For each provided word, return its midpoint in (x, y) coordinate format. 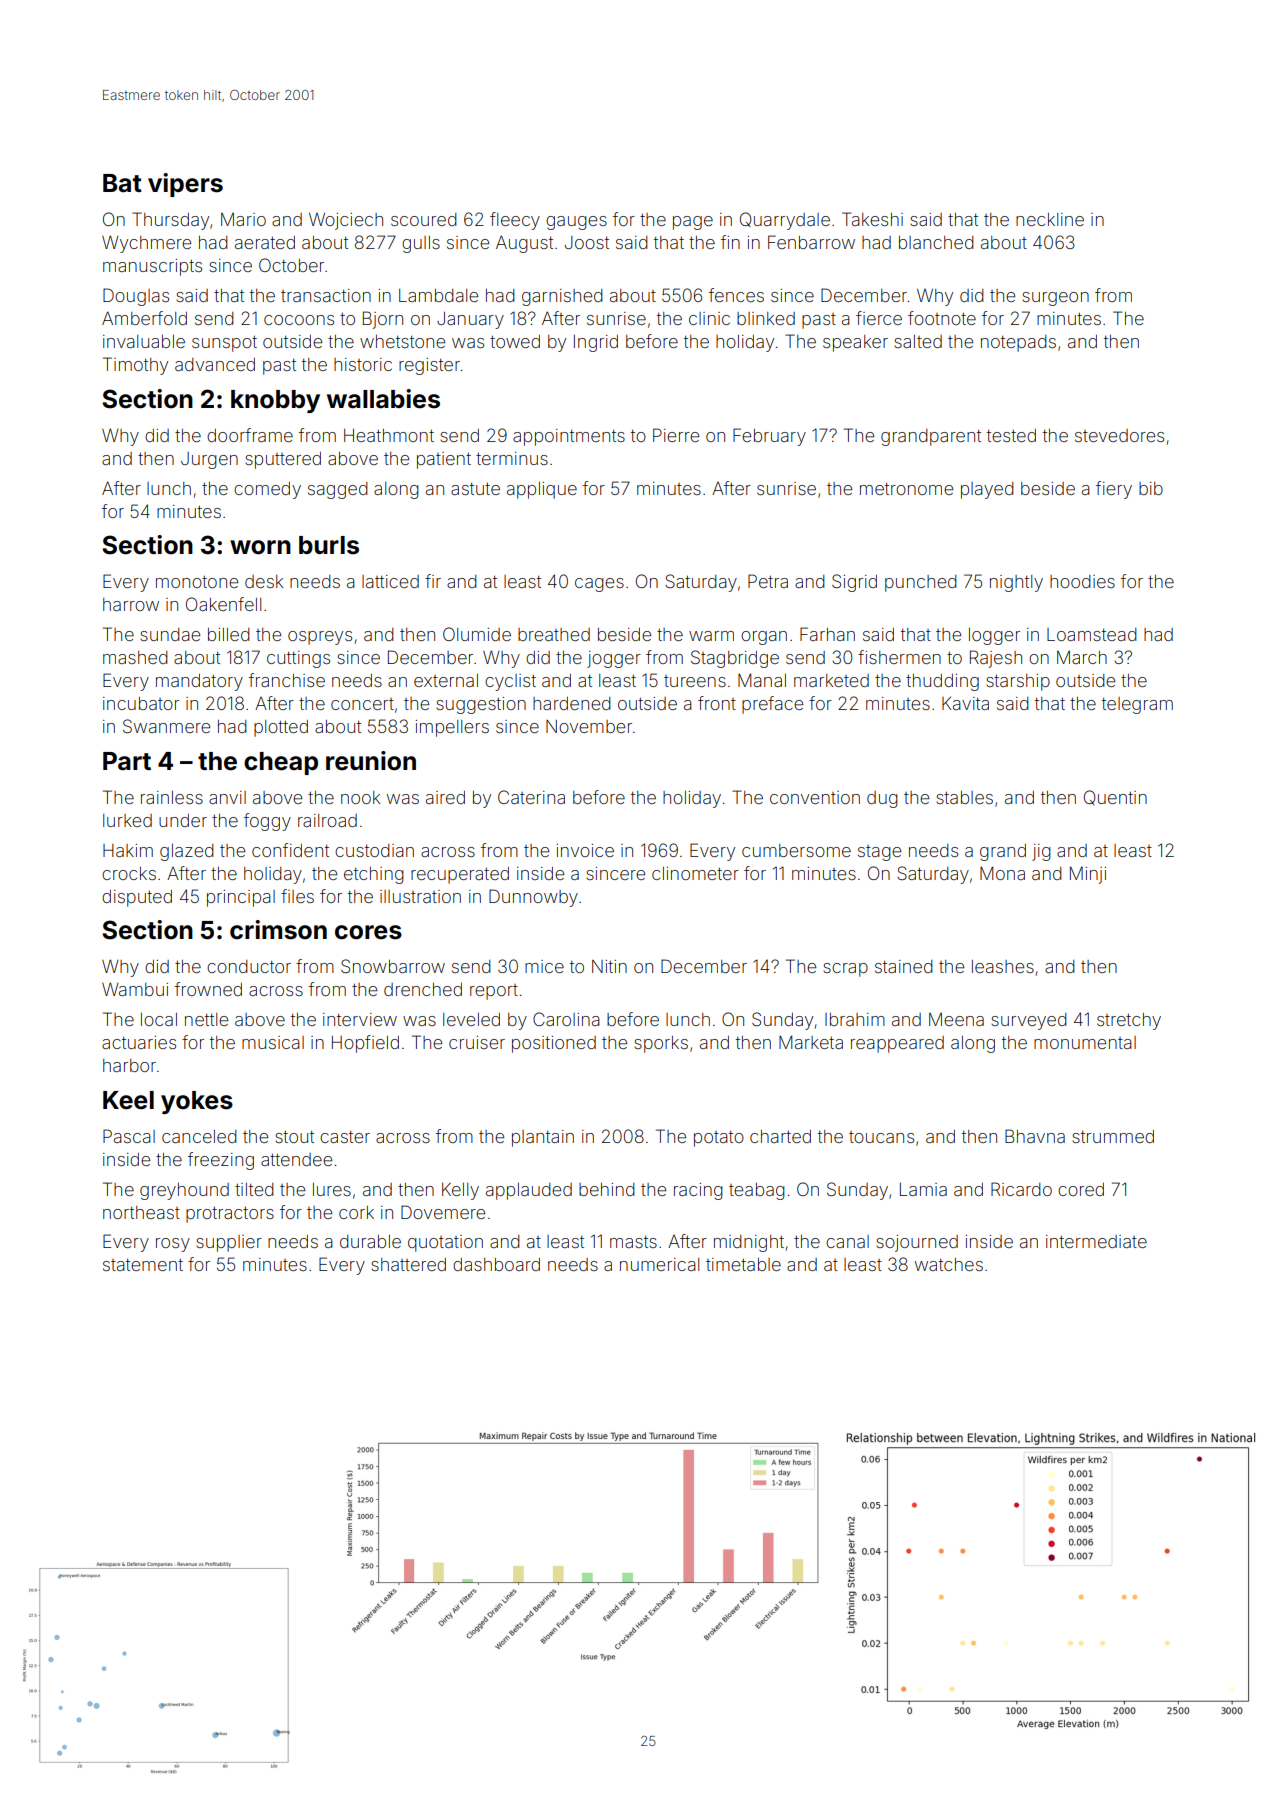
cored (1081, 1189)
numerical (659, 1264)
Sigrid (854, 583)
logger (994, 636)
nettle (206, 1019)
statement (143, 1265)
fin (730, 242)
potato (719, 1139)
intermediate (1096, 1241)
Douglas (136, 297)
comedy (267, 490)
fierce (879, 318)
